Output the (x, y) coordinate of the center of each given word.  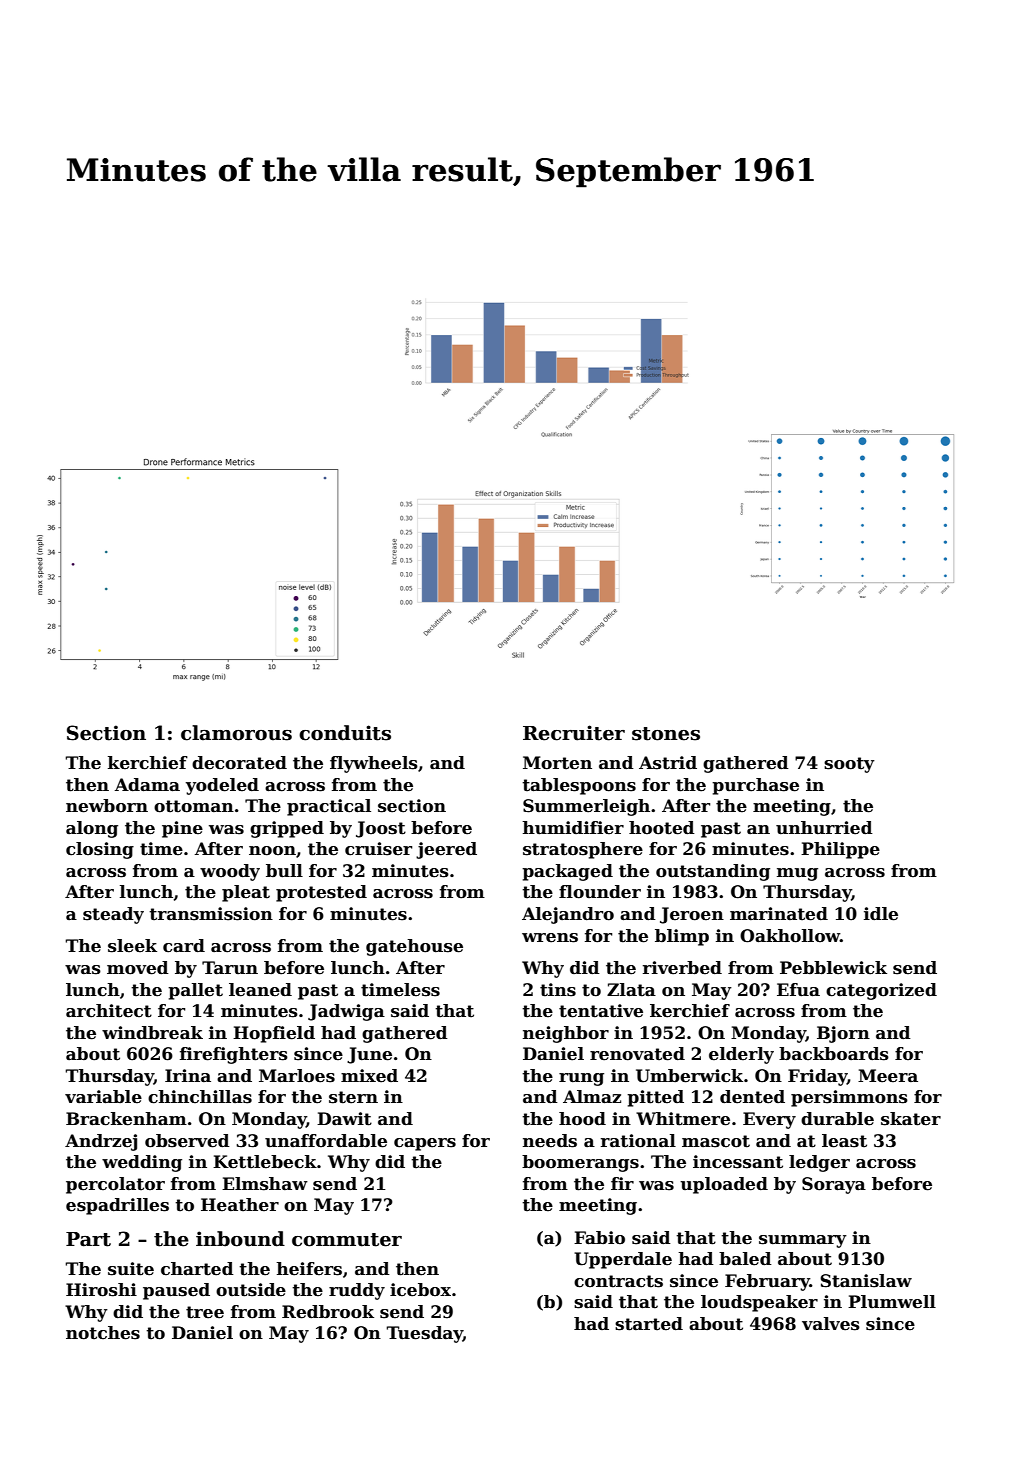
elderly (741, 1055)
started (649, 1324)
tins (558, 990)
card (184, 946)
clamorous (236, 733)
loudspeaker (759, 1303)
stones (666, 734)
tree (205, 1312)
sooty (849, 765)
